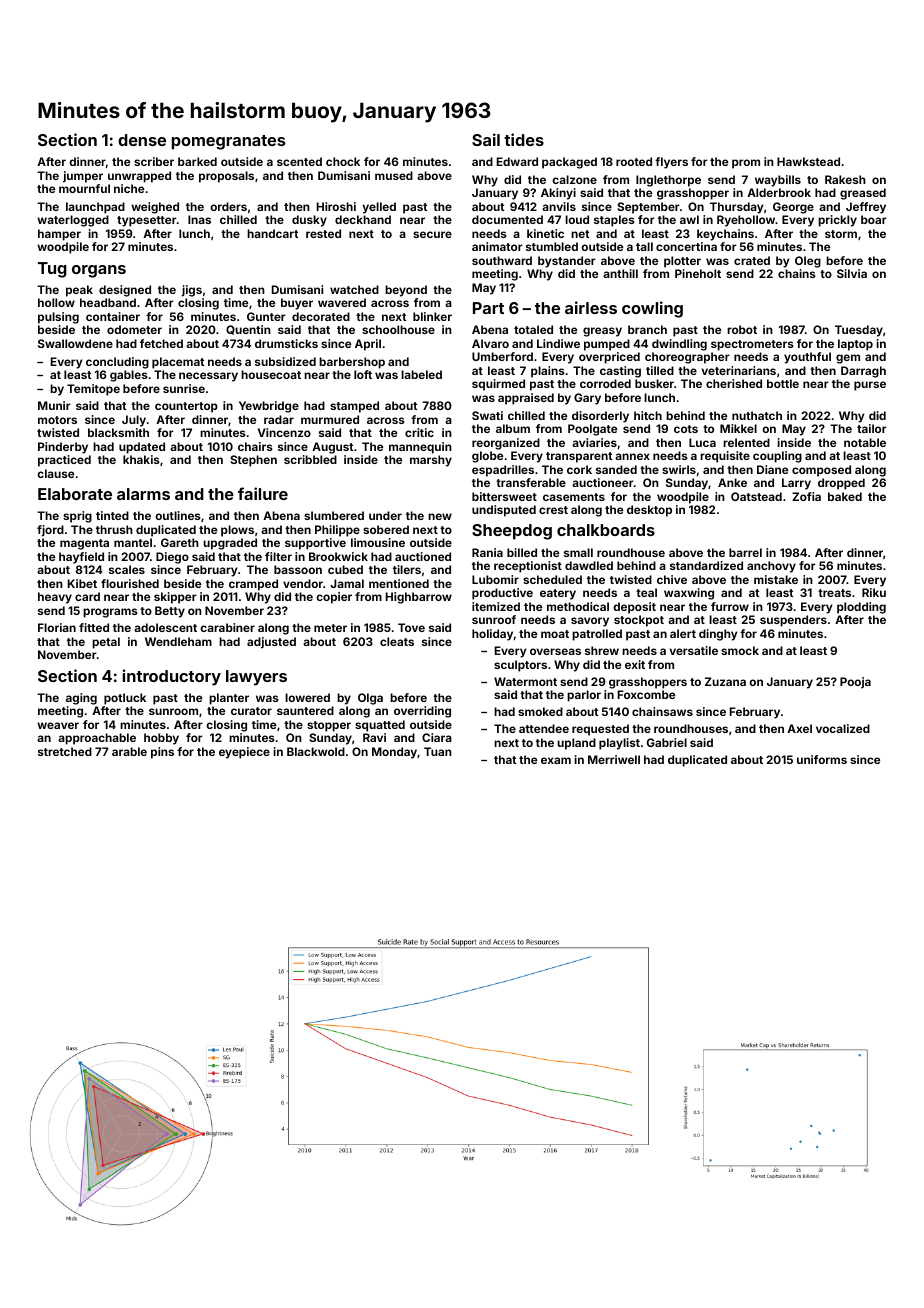 This screenshot has width=924, height=1308. What do you see at coordinates (587, 399) in the screenshot?
I see `Gary` at bounding box center [587, 399].
